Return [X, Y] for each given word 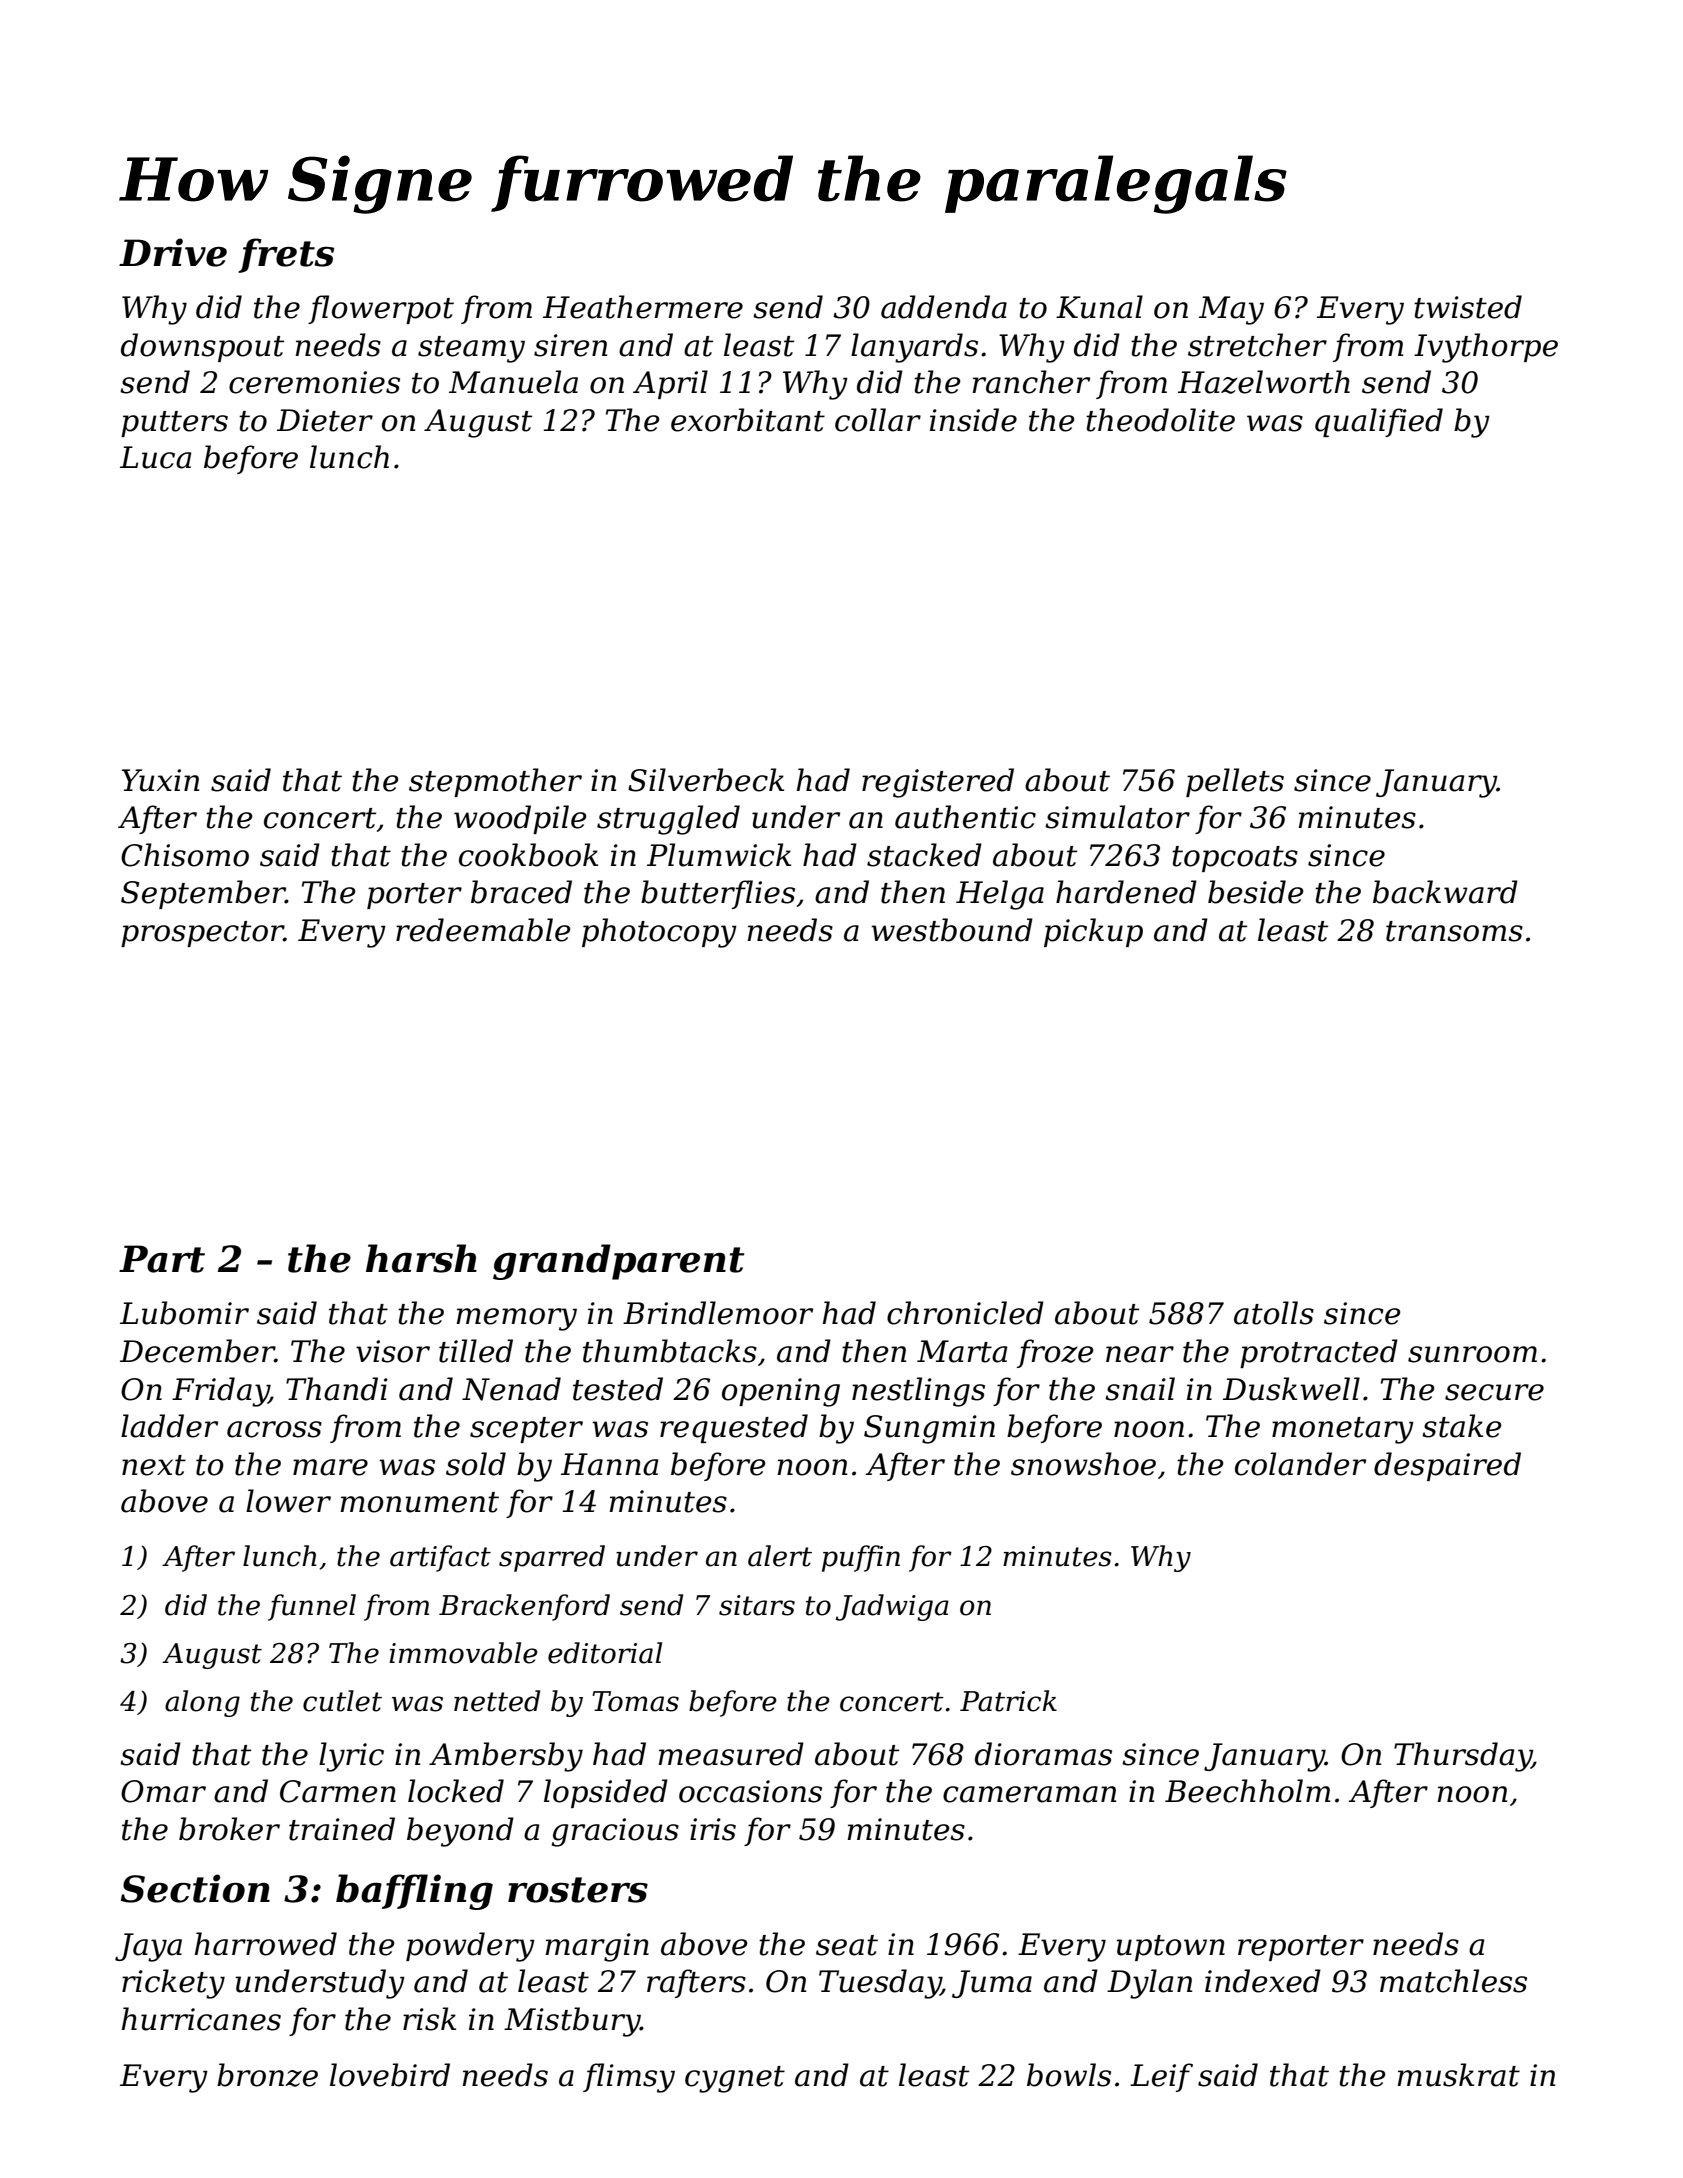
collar [878, 420]
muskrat [1458, 2075]
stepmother [495, 782]
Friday [220, 1392]
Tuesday [880, 1984]
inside [973, 420]
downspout [202, 347]
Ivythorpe [1486, 348]
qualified [1379, 422]
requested [734, 1428]
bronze [267, 2075]
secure [1494, 1392]
